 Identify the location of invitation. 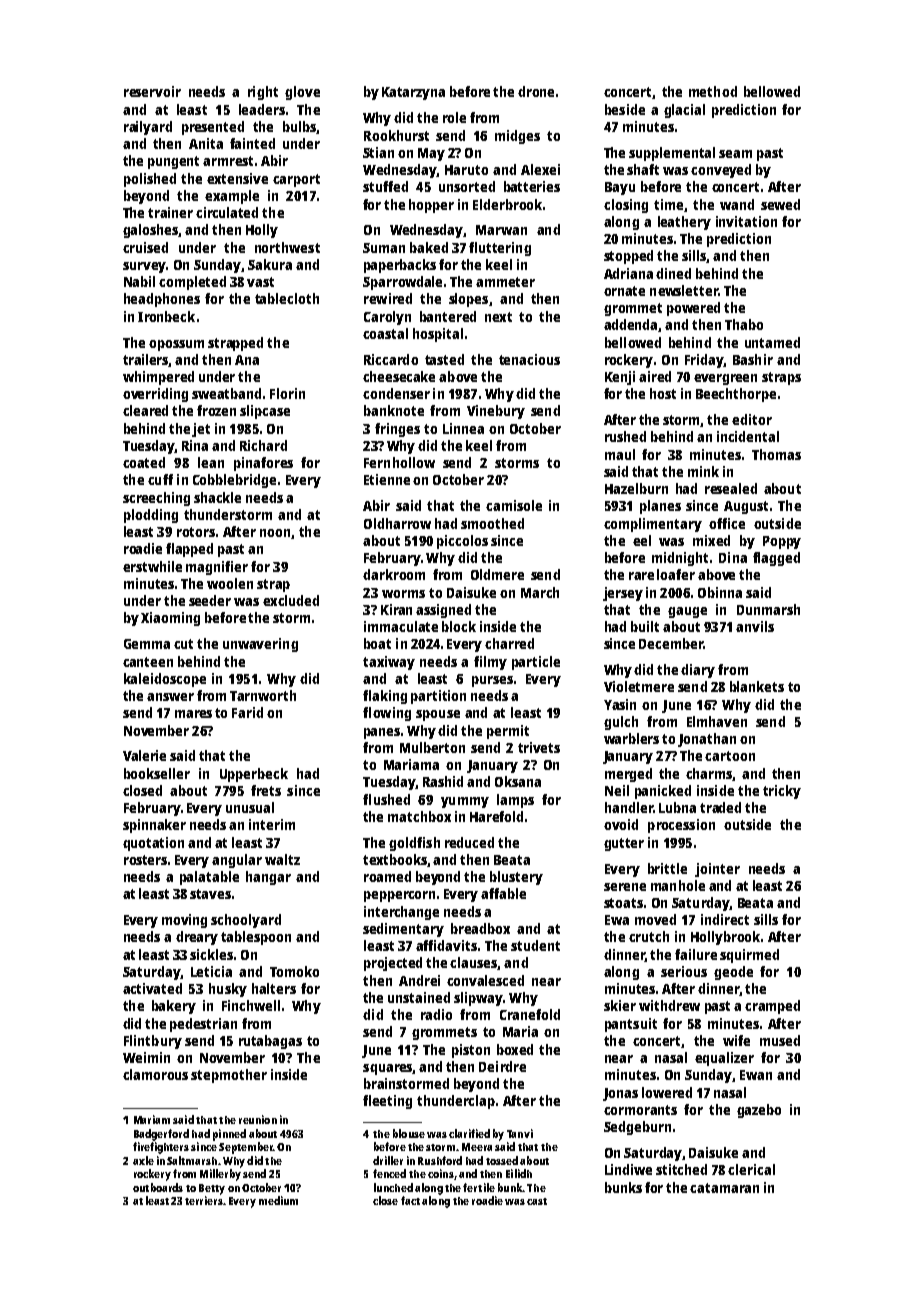
(746, 221).
